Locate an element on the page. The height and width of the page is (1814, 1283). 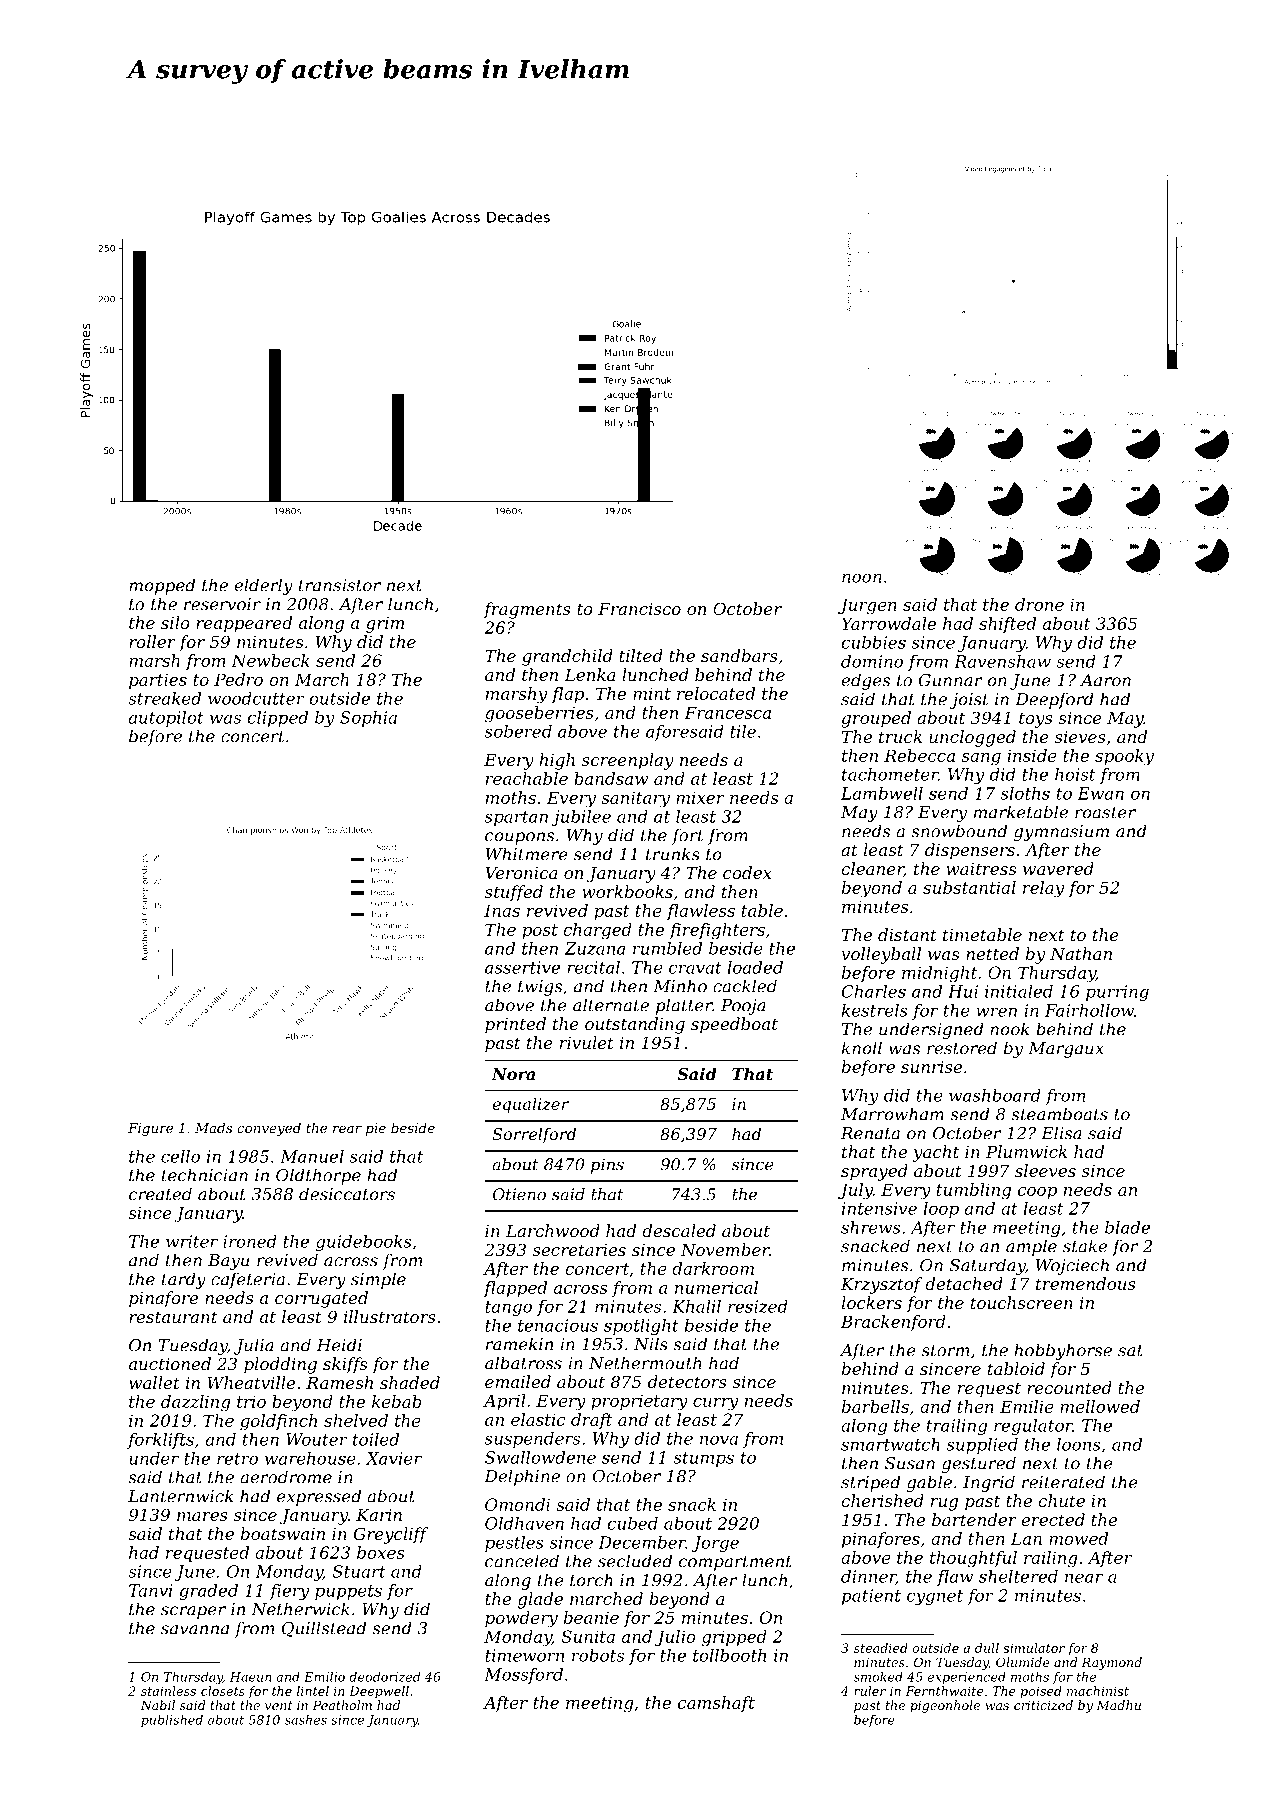
Inas is located at coordinates (502, 910).
